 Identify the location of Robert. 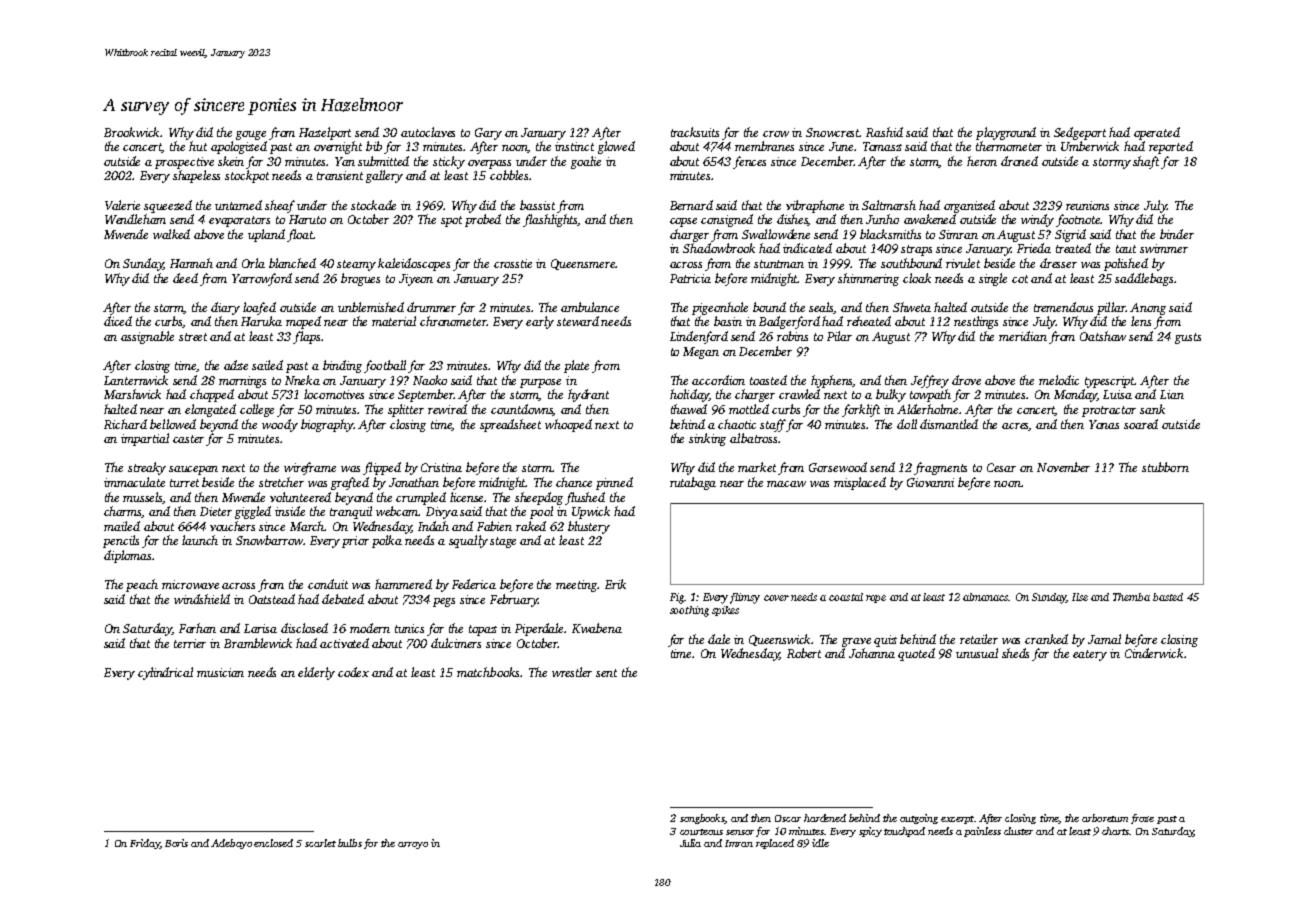
(804, 653).
